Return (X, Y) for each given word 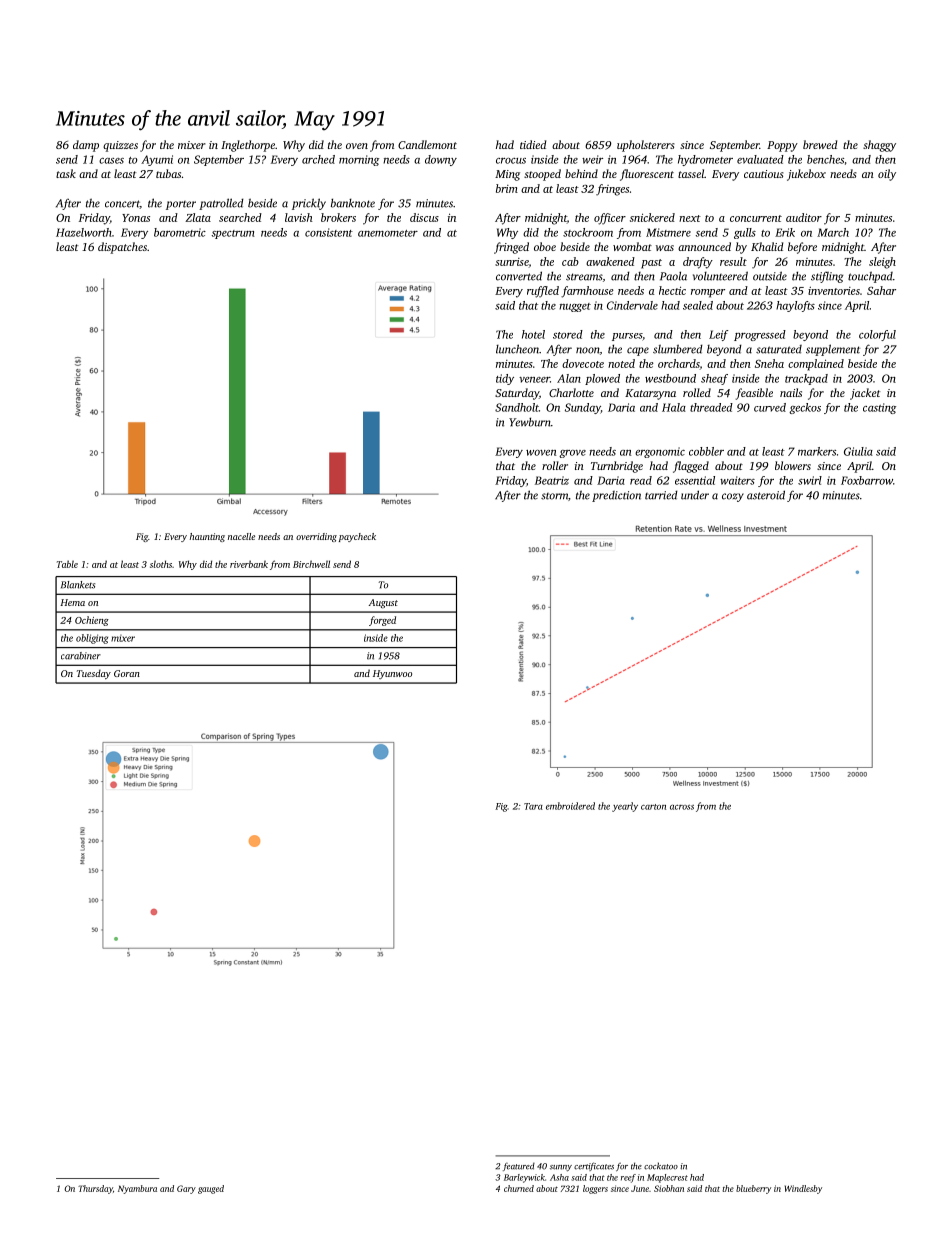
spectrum (233, 234)
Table (67, 564)
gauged (211, 1189)
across (682, 807)
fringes (612, 190)
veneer (534, 380)
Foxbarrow (867, 480)
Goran (127, 673)
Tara (533, 806)
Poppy (782, 146)
